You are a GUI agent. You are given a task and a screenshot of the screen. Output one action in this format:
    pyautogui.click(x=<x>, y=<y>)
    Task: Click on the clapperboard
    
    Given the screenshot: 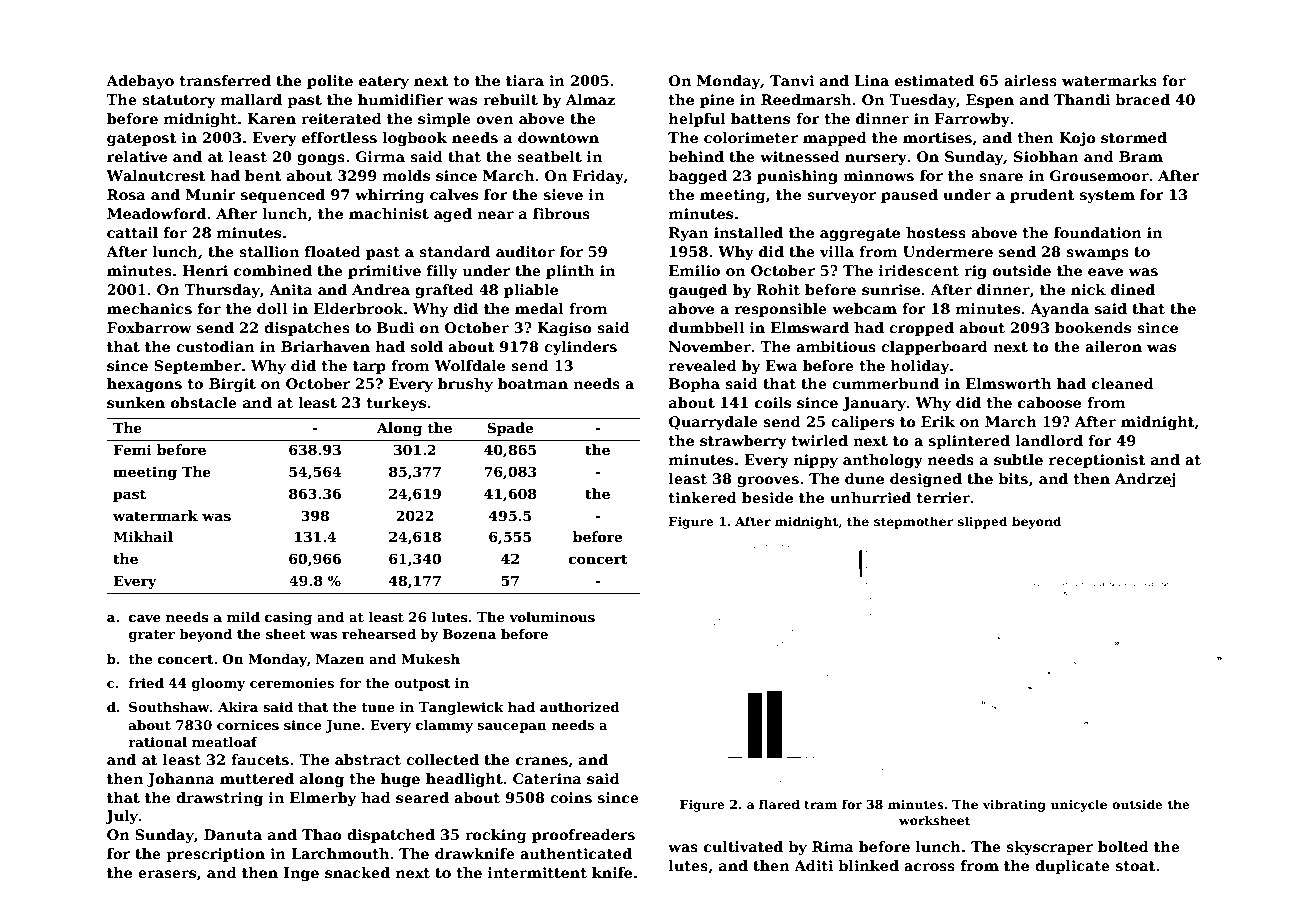 What is the action you would take?
    pyautogui.click(x=934, y=348)
